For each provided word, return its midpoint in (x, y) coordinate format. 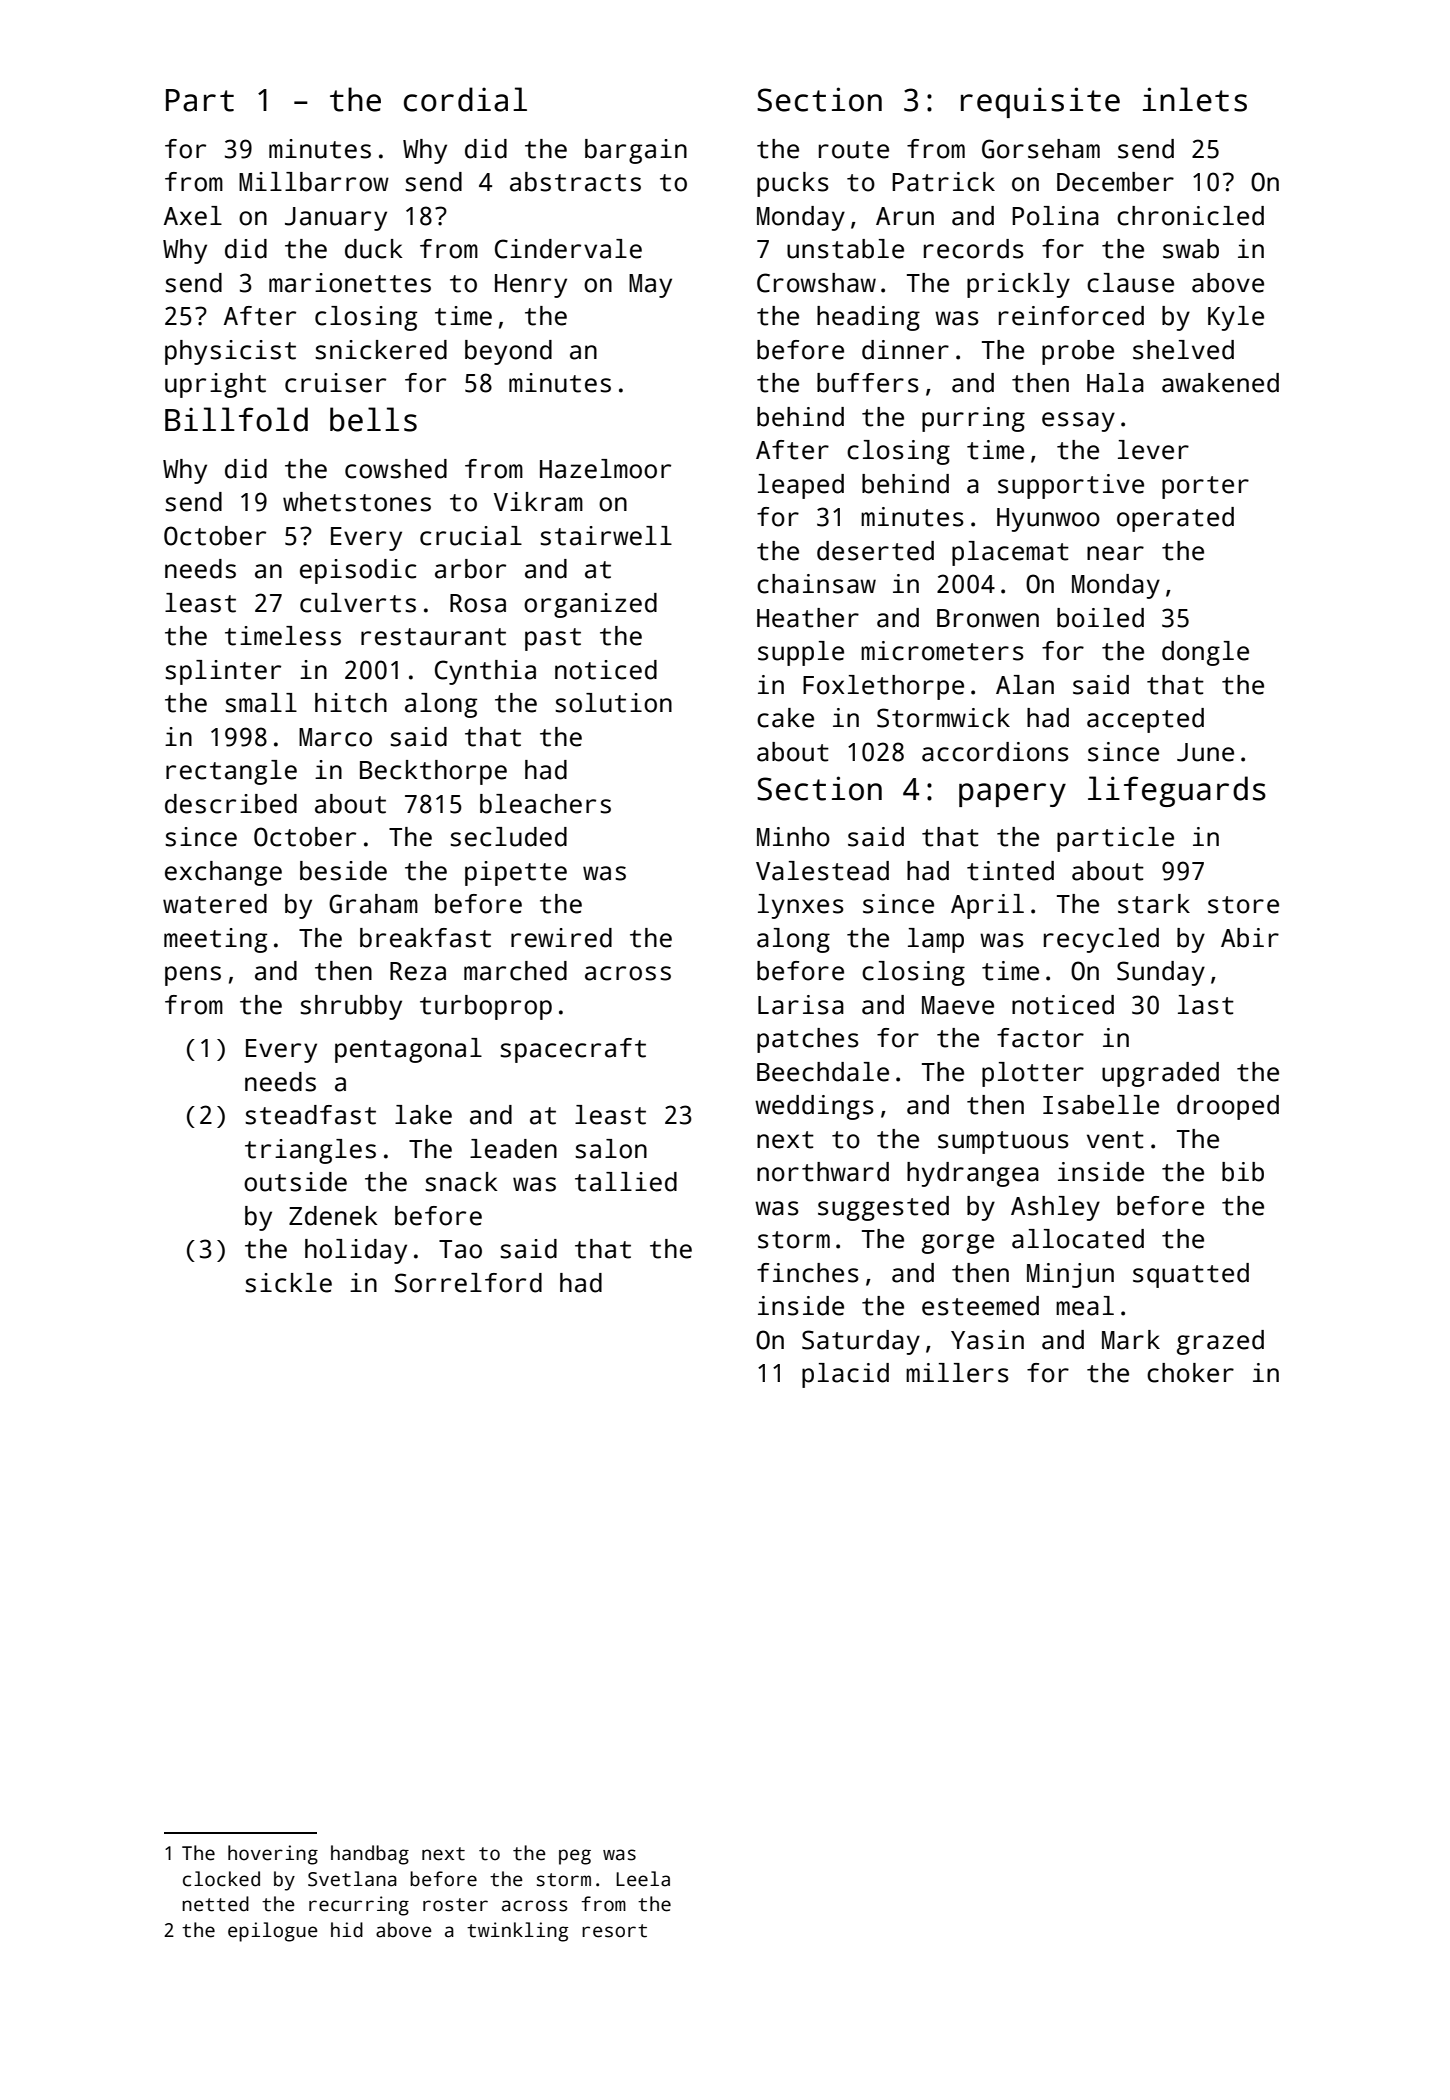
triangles (310, 1151)
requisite (1040, 102)
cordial (465, 99)
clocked (221, 1879)
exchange (223, 873)
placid (845, 1375)
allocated (1078, 1239)
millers (957, 1373)
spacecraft (573, 1050)
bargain (636, 151)
